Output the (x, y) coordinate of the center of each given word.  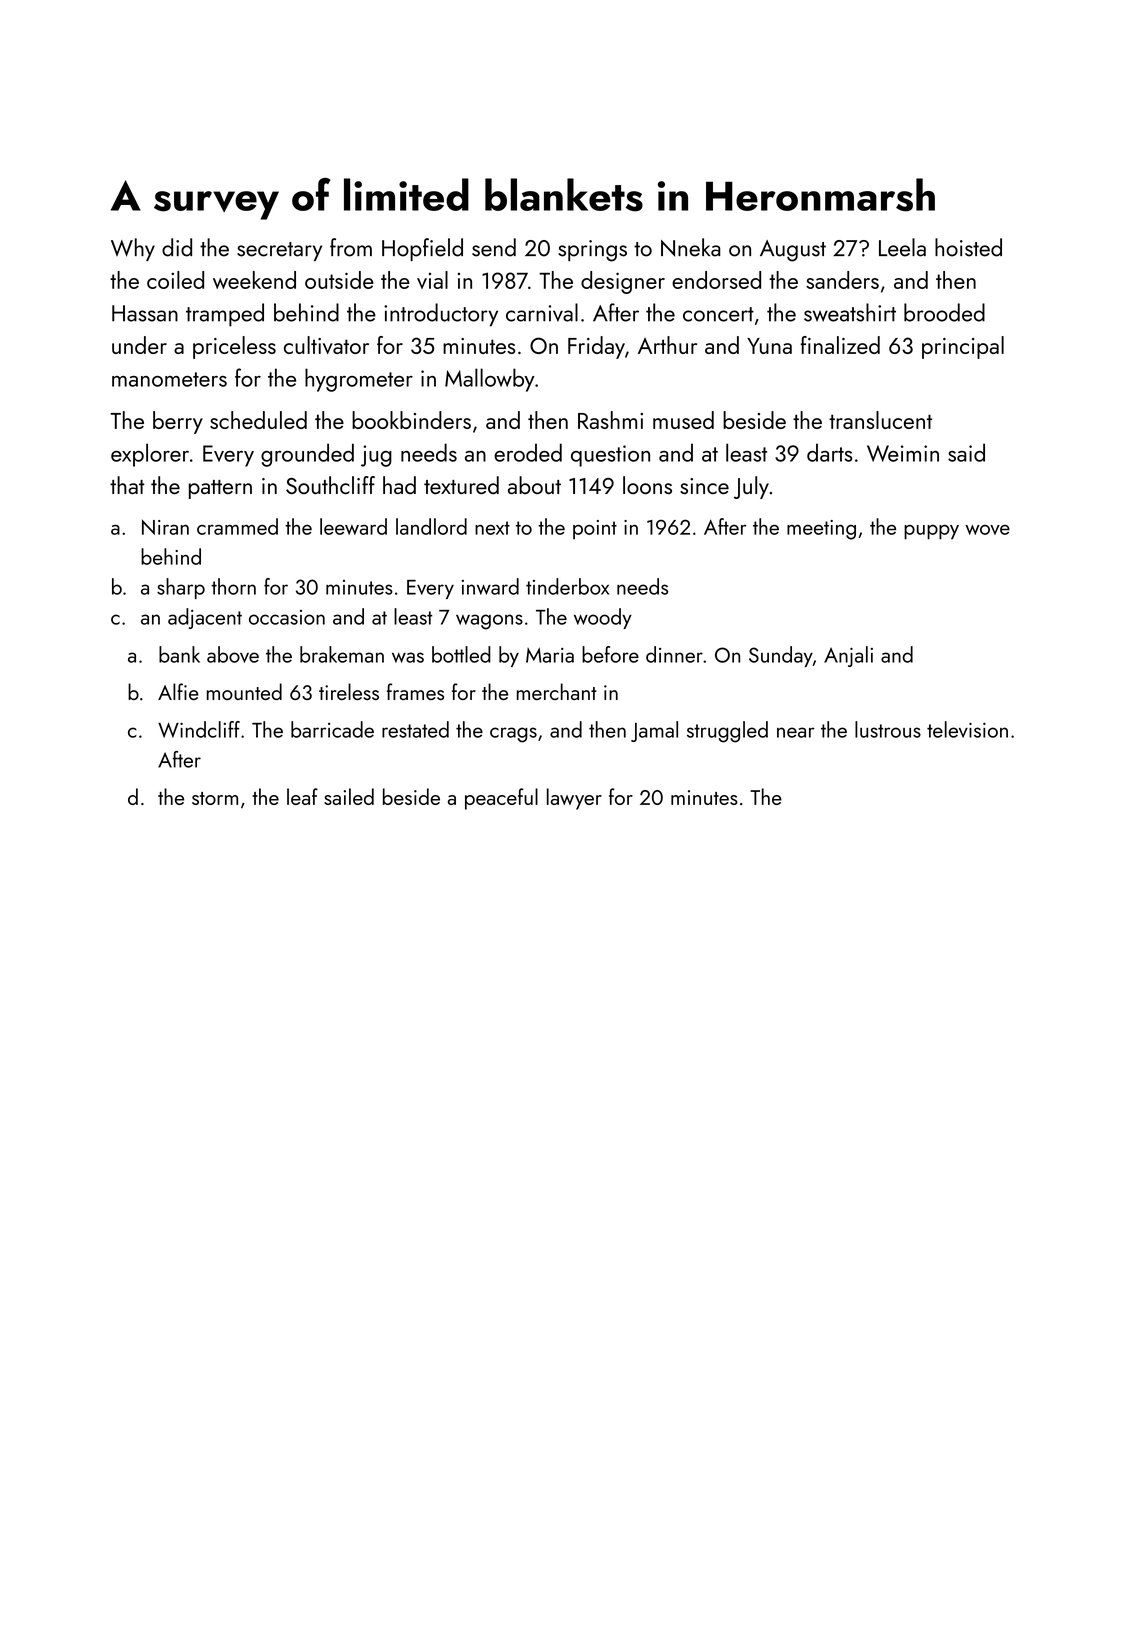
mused (683, 420)
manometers (169, 379)
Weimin (903, 453)
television (967, 729)
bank (179, 654)
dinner (674, 654)
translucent (880, 420)
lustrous (888, 729)
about (534, 485)
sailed (349, 796)
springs (592, 251)
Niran (165, 527)
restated (415, 729)
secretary (279, 251)
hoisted (968, 247)
